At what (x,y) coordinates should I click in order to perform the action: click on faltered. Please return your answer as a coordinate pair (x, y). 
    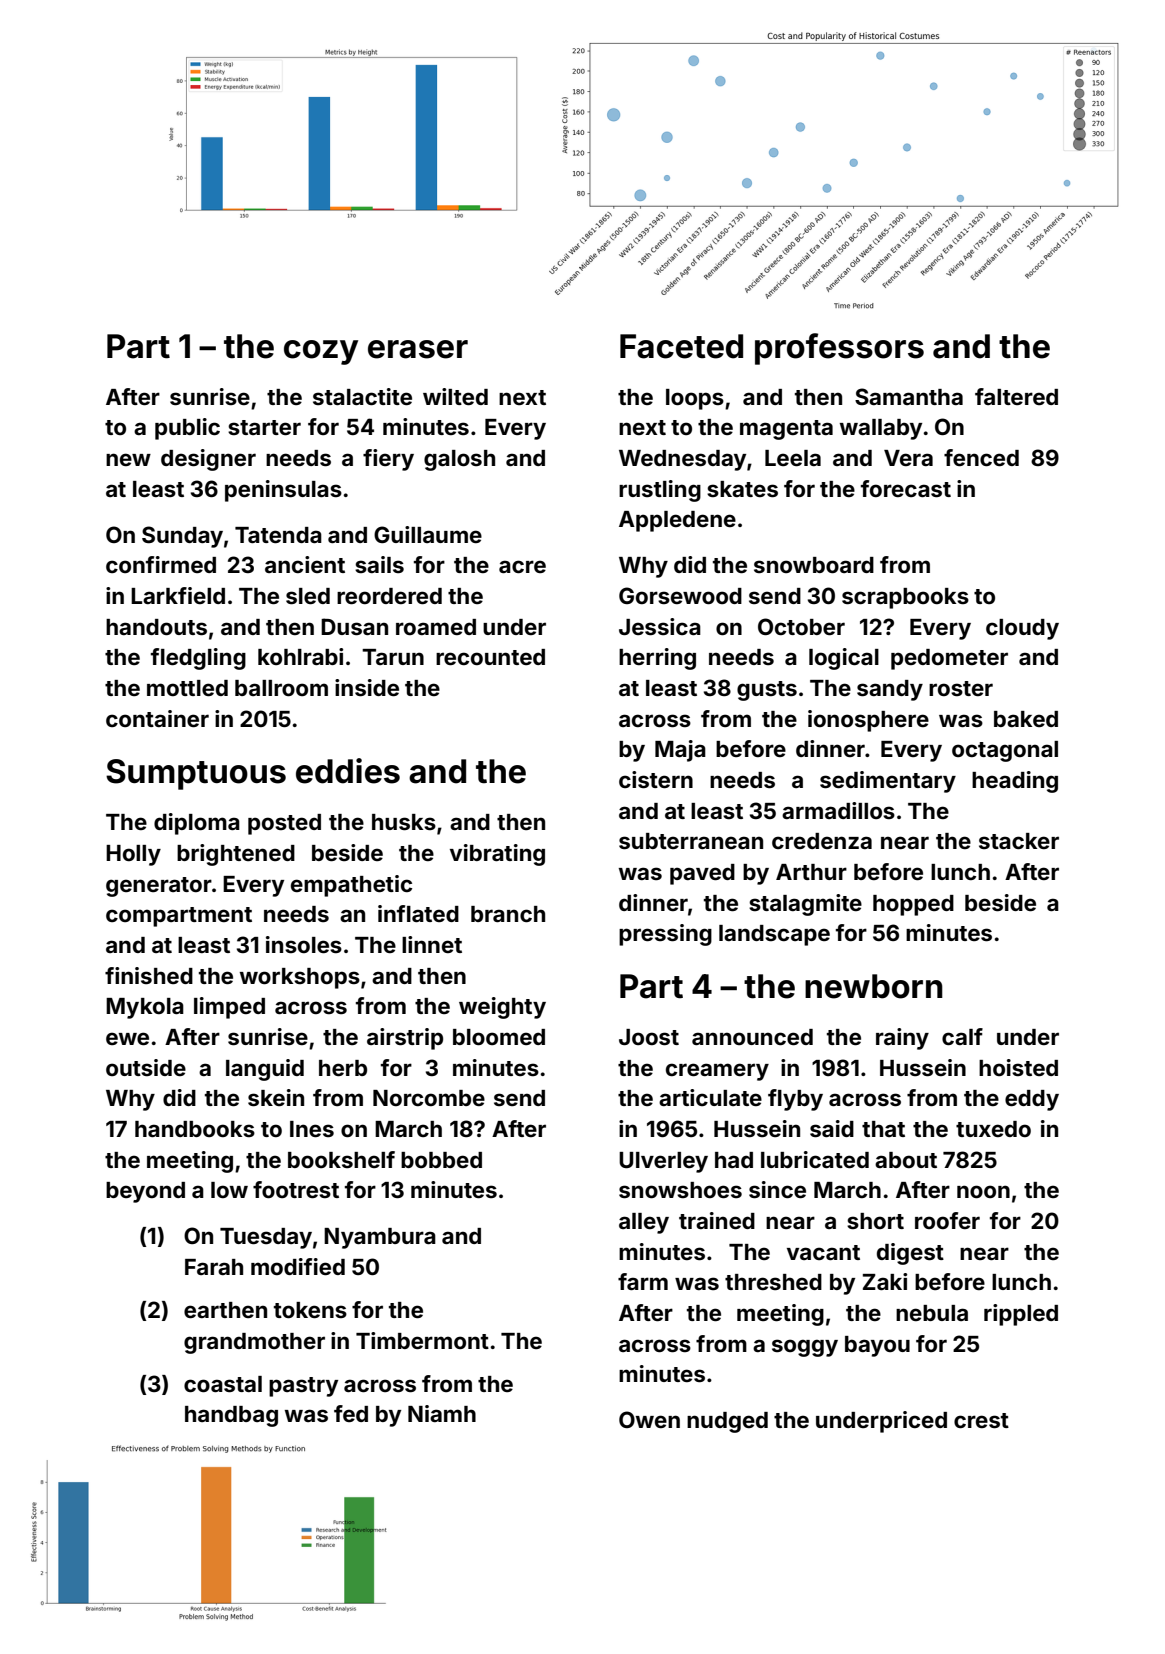
    Looking at the image, I should click on (1016, 396).
